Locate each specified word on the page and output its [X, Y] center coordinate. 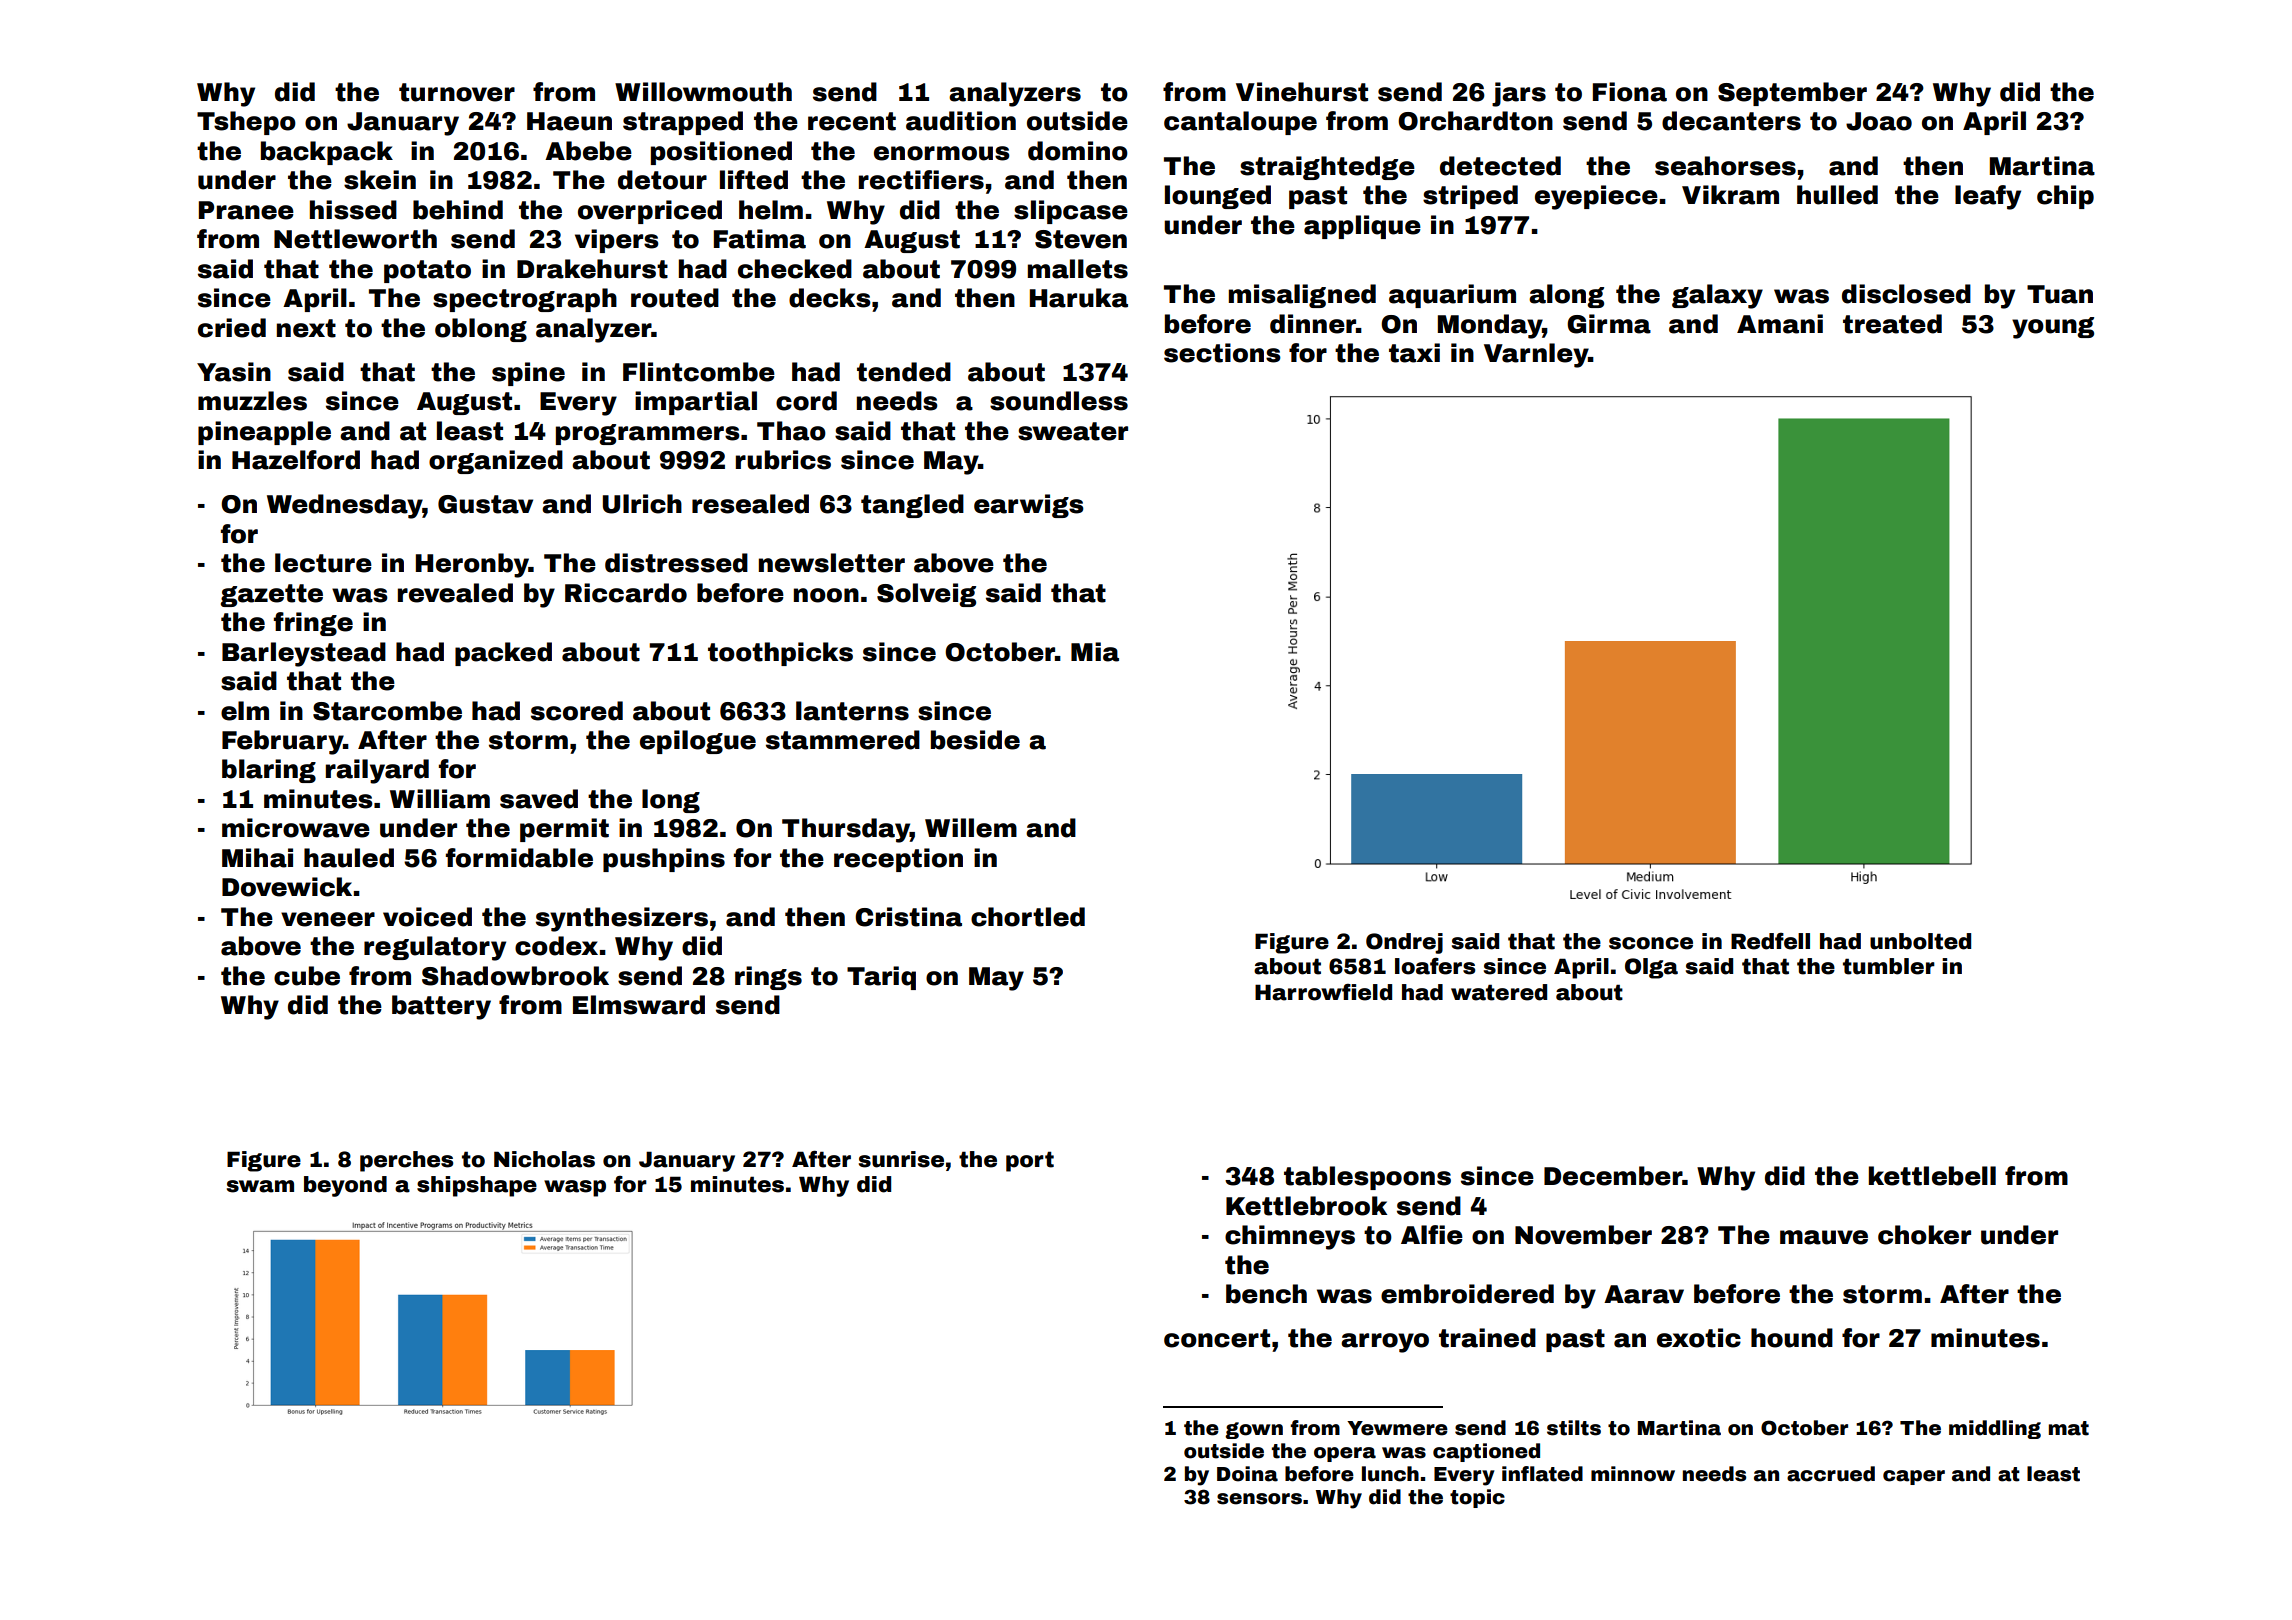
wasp [575, 1188]
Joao [1879, 121]
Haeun [569, 121]
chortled [1028, 917]
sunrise [901, 1159]
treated [1892, 324]
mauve [1824, 1237]
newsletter [832, 563]
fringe [313, 624]
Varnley [1536, 355]
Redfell [1770, 941]
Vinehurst [1302, 92]
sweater [1073, 431]
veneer [328, 919]
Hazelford [296, 460]
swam [260, 1186]
